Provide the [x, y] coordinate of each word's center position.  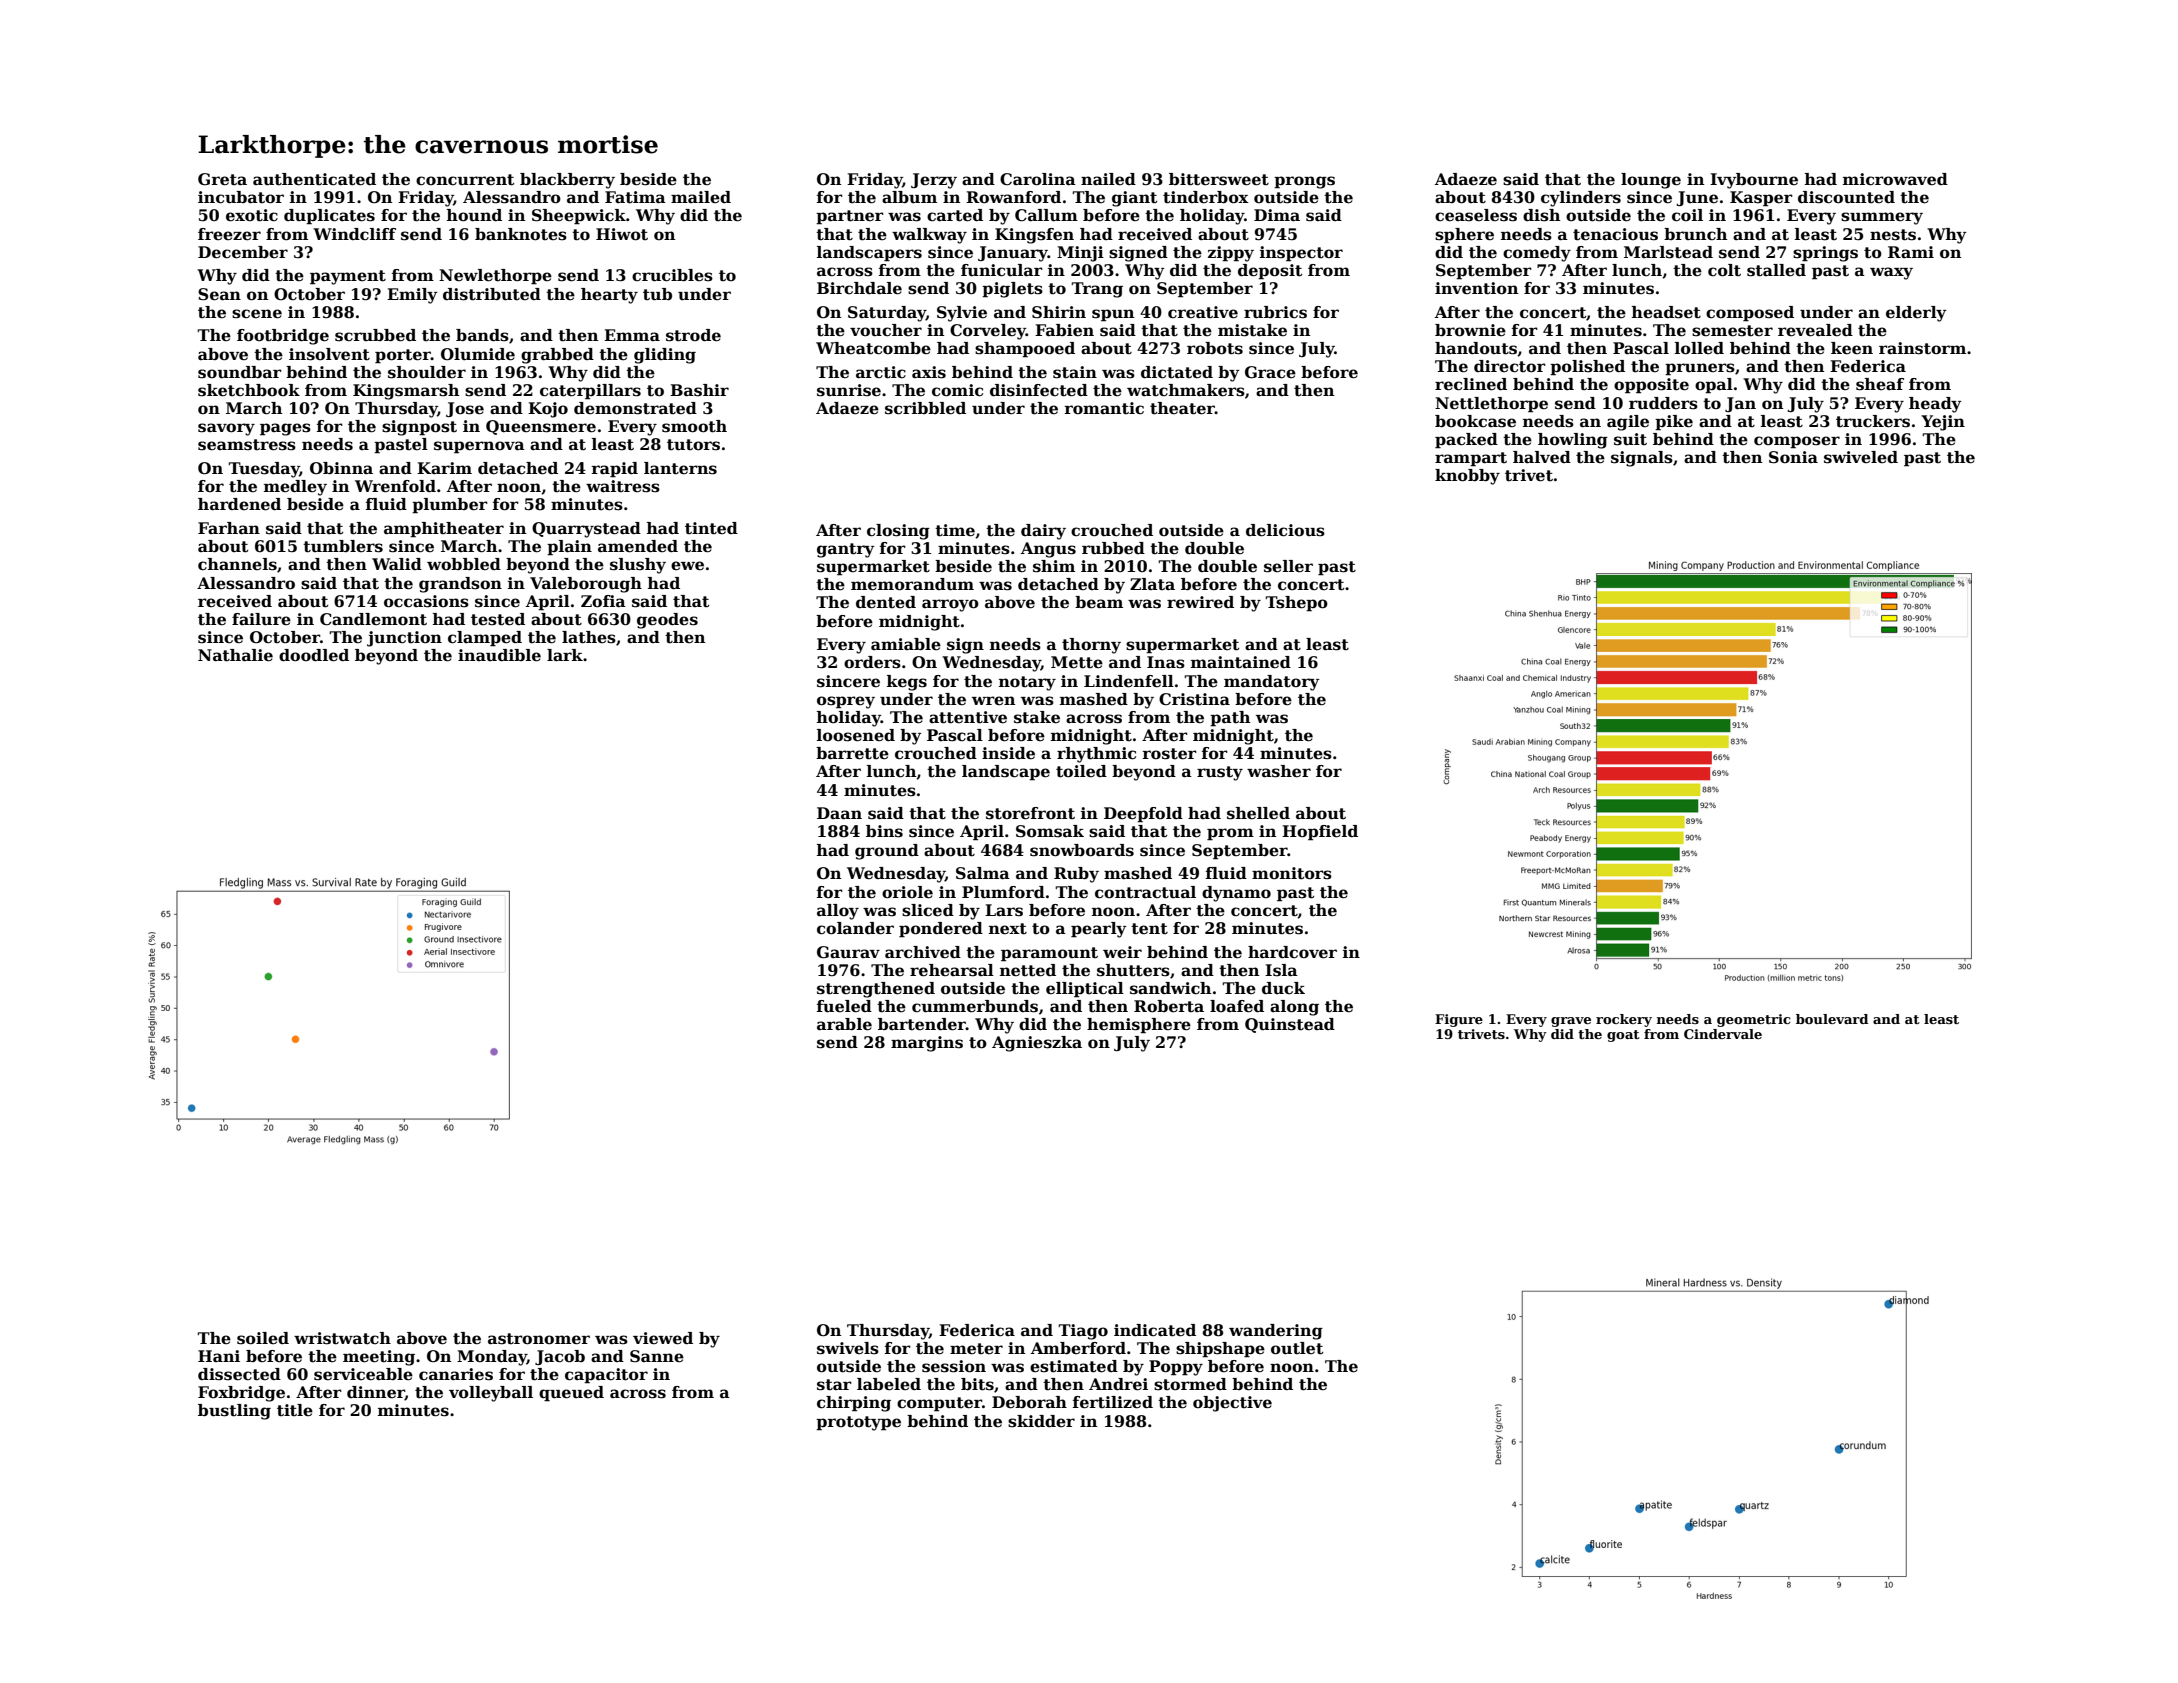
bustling [234, 1412]
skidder [1041, 1421]
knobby [1467, 477]
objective [1232, 1404]
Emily [412, 296]
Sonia [1793, 457]
